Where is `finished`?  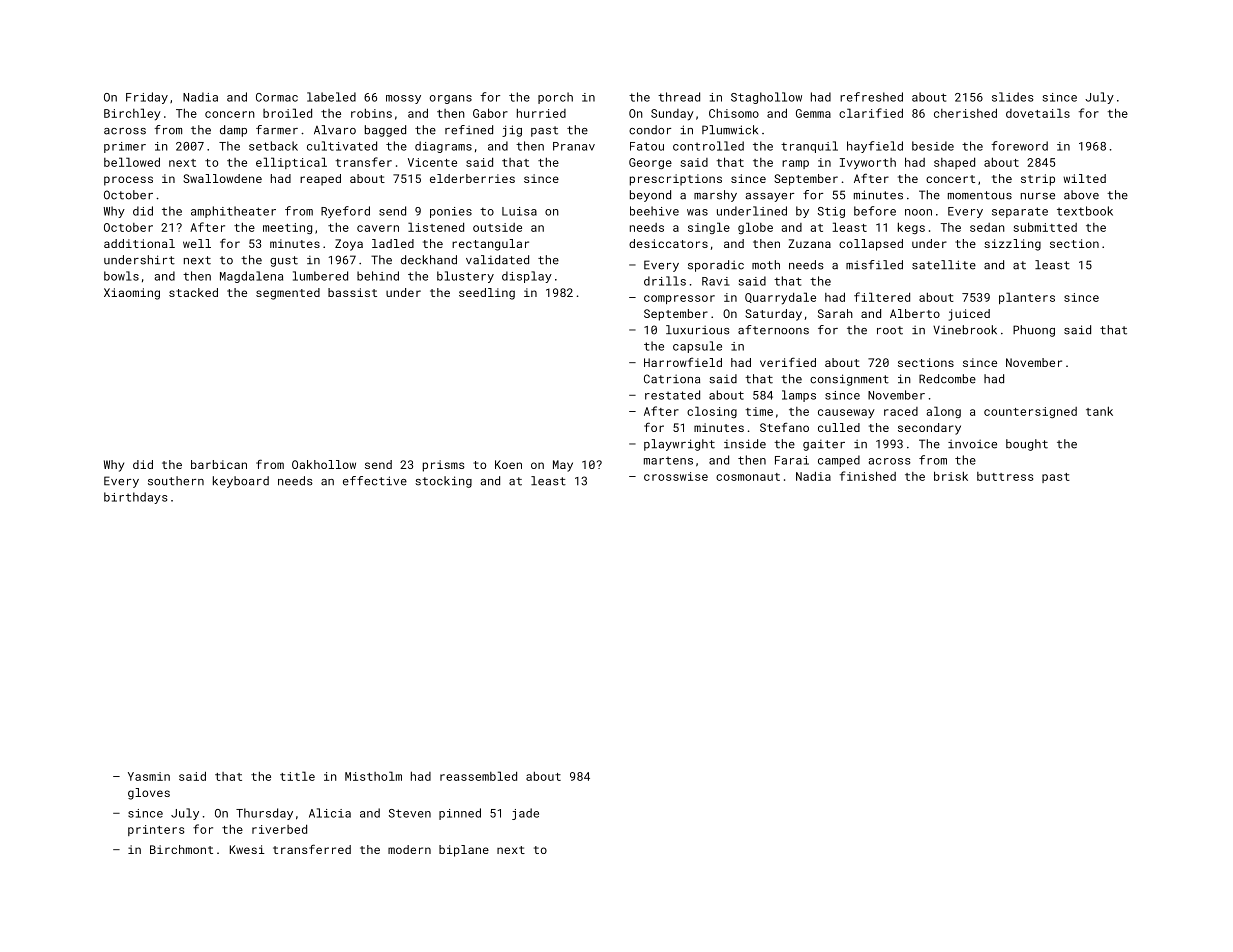
finished is located at coordinates (868, 476).
